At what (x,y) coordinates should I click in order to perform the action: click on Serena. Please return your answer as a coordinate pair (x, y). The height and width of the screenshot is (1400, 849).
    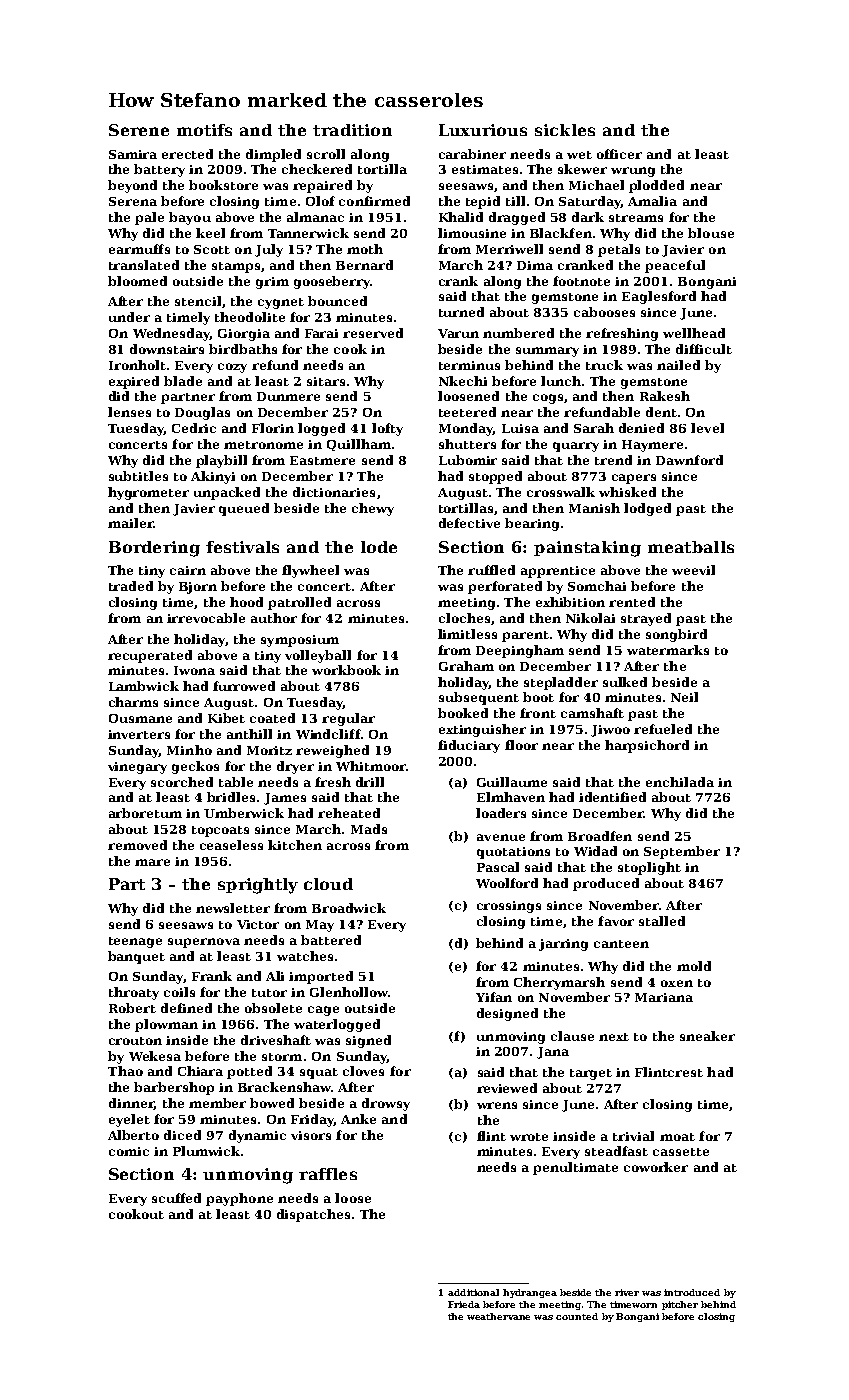
    Looking at the image, I should click on (133, 201).
